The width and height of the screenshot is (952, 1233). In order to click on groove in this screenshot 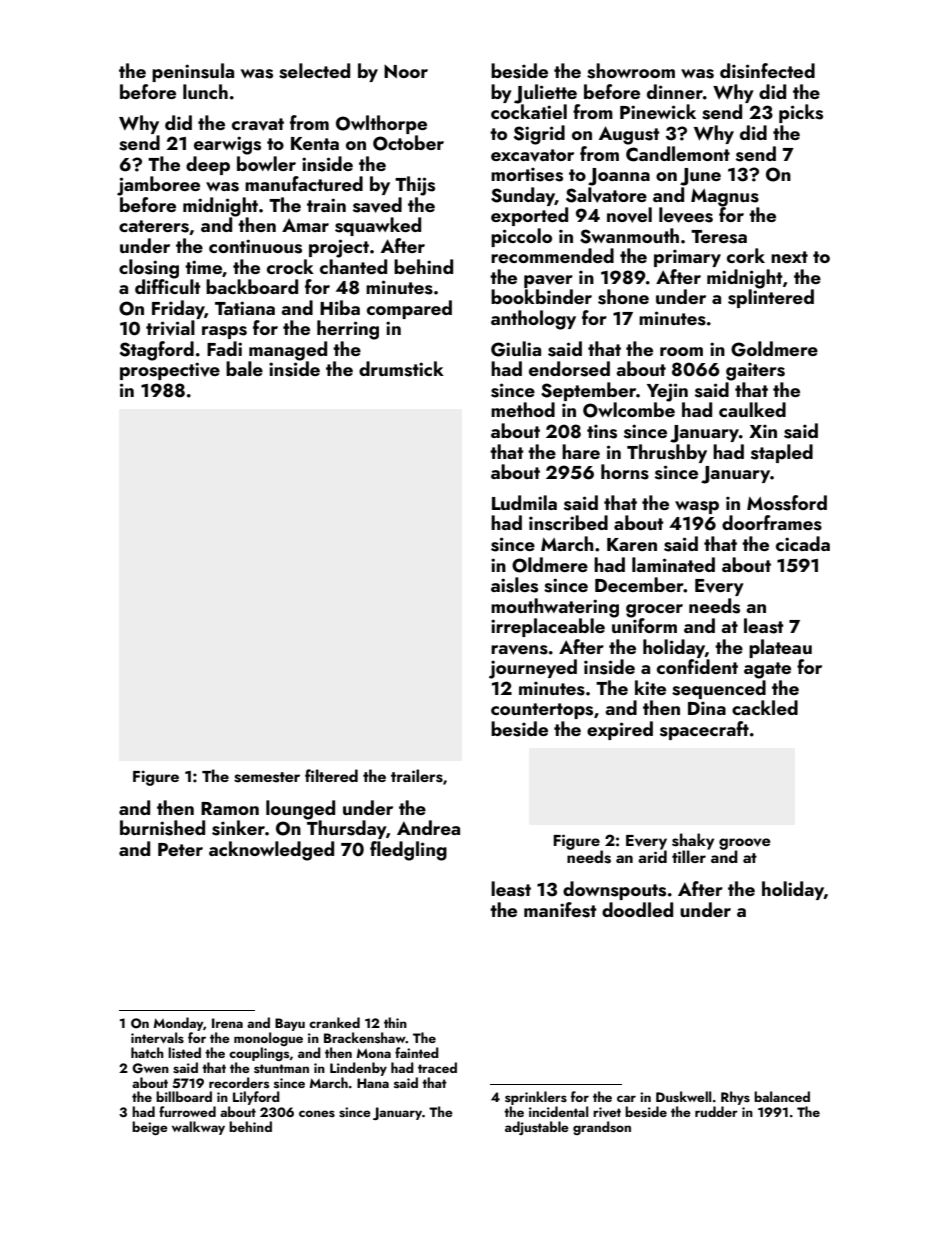, I will do `click(745, 844)`.
